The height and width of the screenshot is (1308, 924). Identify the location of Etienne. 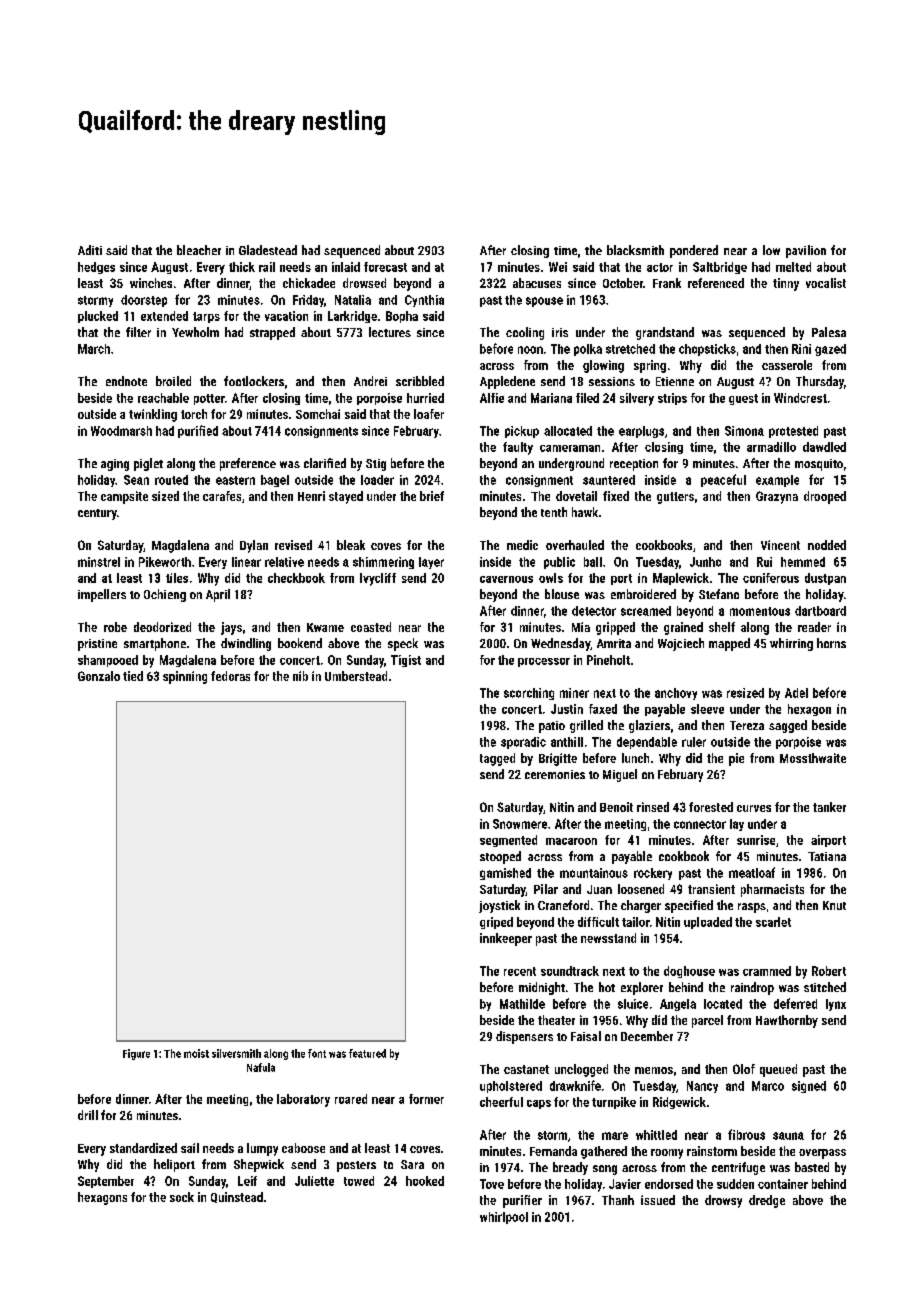
(675, 381).
